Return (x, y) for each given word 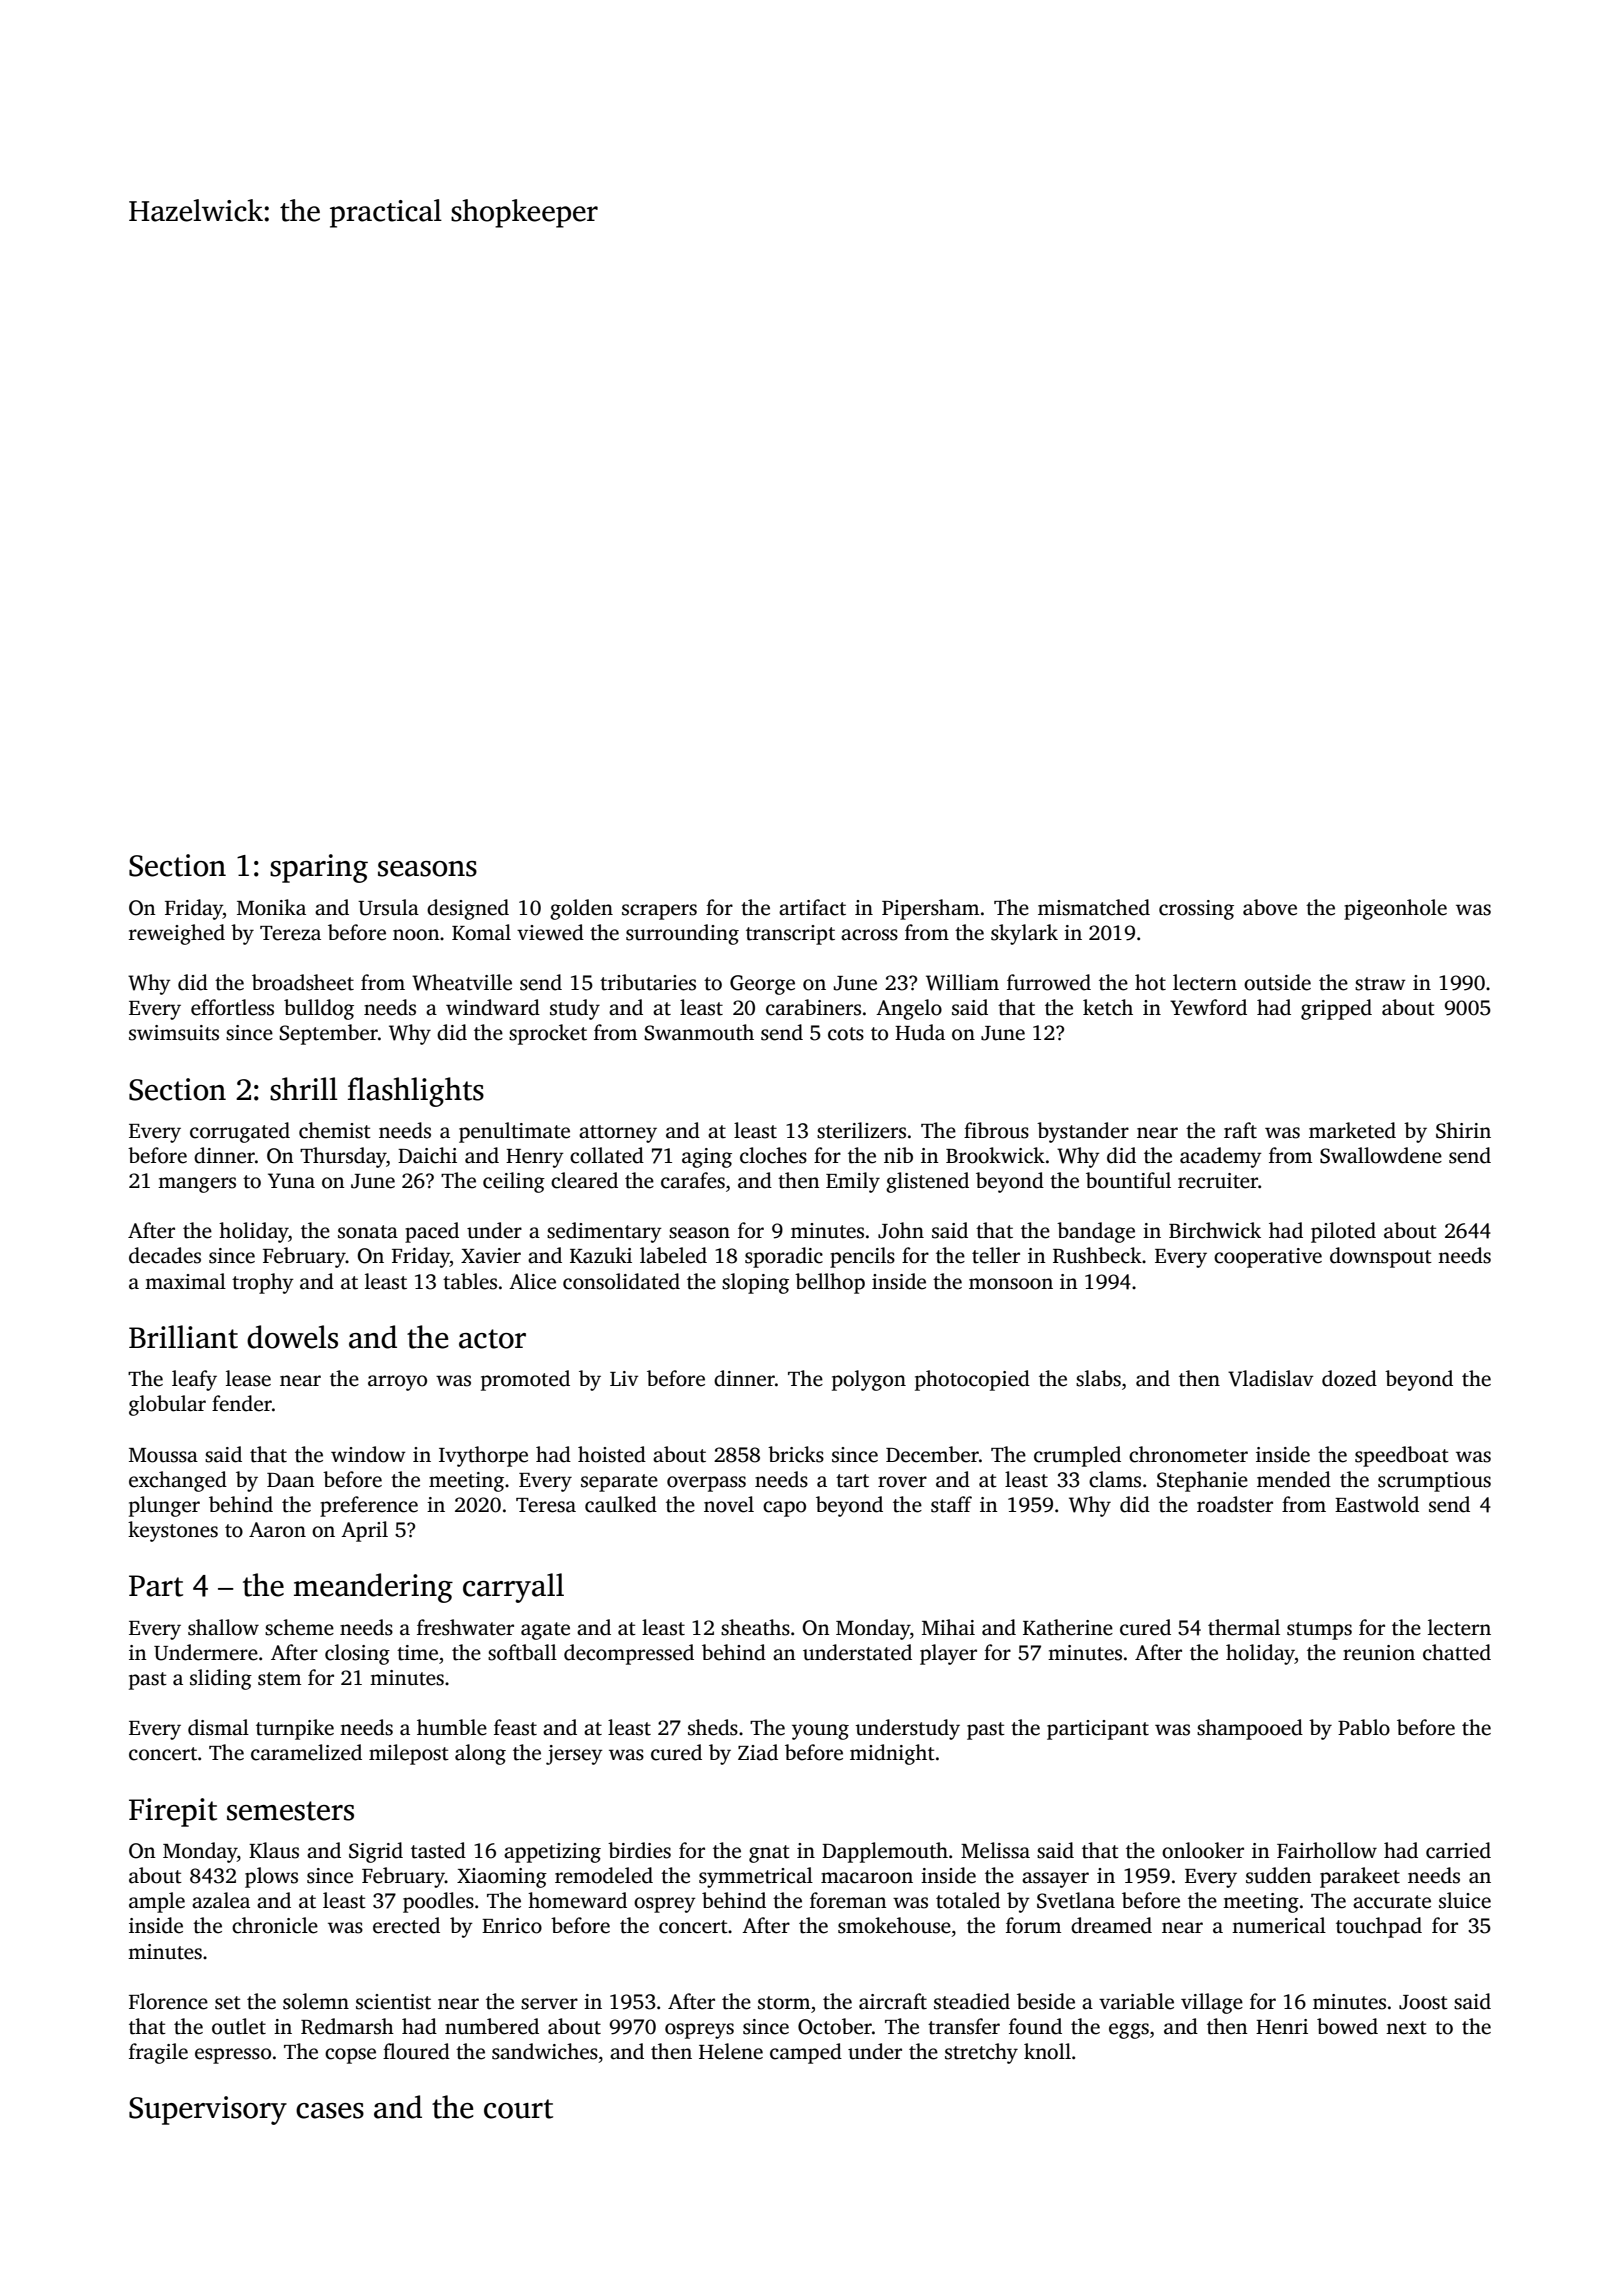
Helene (731, 2051)
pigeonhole (1395, 909)
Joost (1423, 2002)
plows (271, 1877)
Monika (271, 907)
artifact (812, 907)
